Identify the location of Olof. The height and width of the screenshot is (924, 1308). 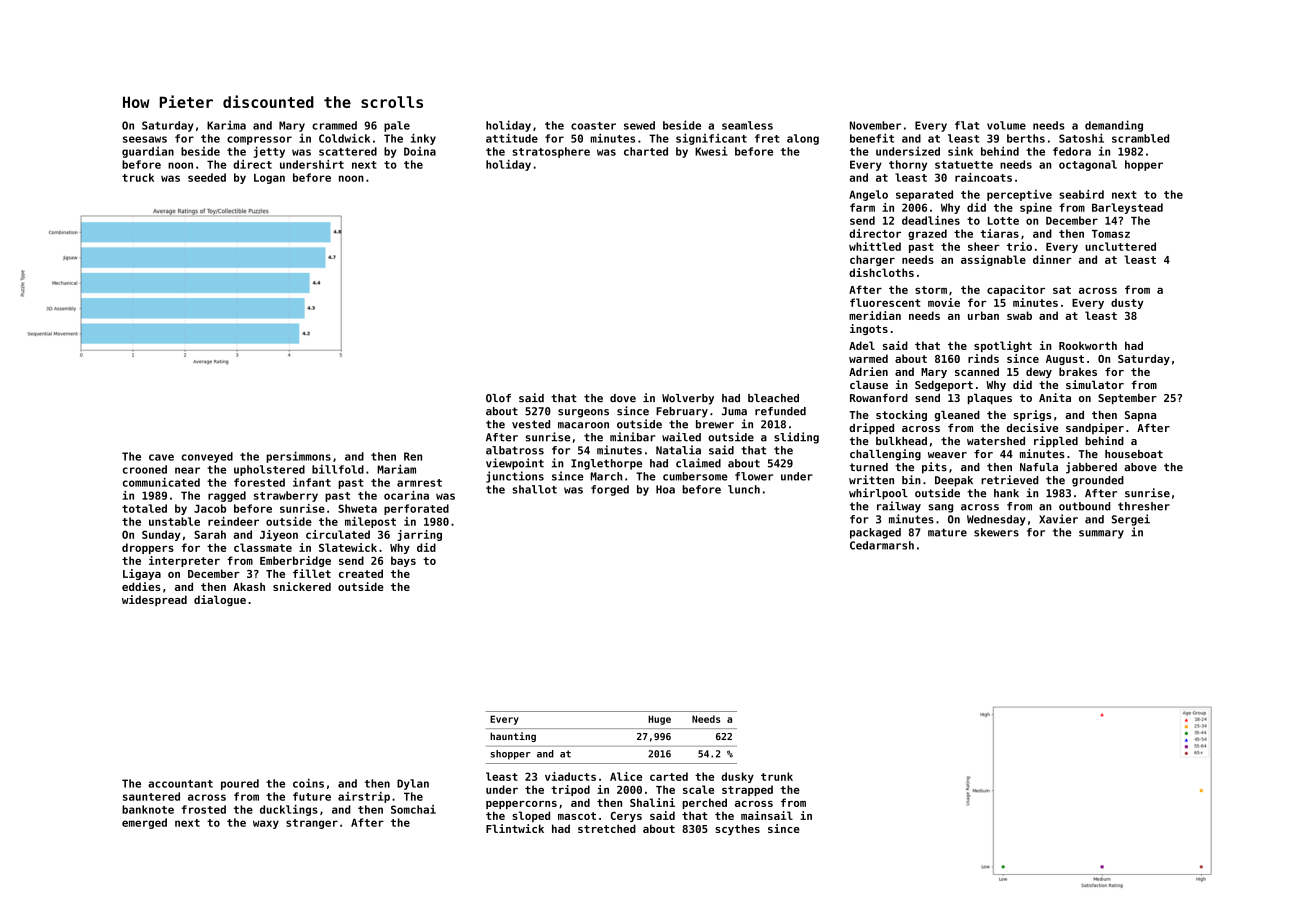
(498, 398).
